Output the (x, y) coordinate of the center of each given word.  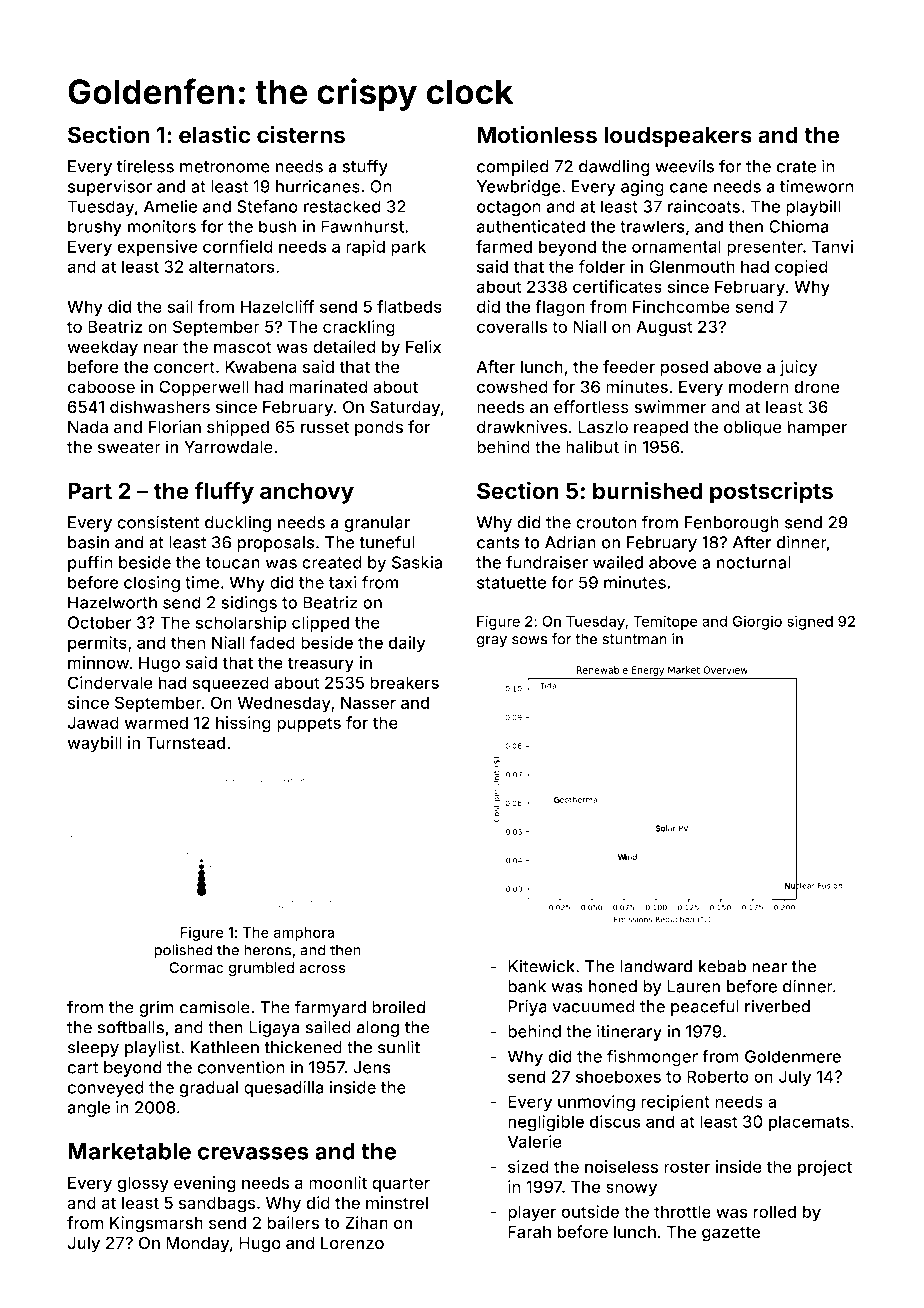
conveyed (105, 1089)
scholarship (241, 624)
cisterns (301, 134)
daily (406, 644)
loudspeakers (678, 137)
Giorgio (757, 622)
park (408, 248)
